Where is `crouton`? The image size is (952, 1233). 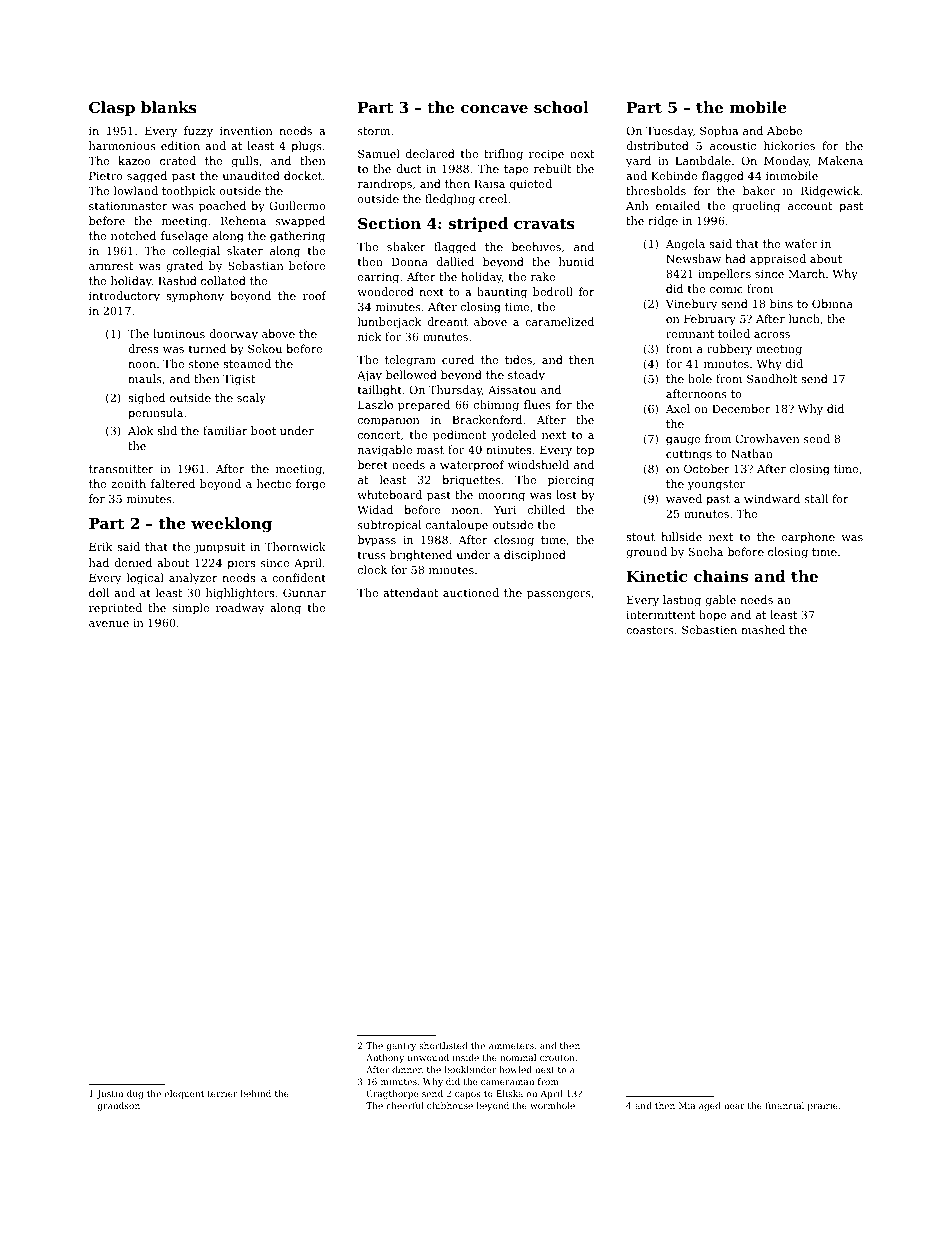 crouton is located at coordinates (557, 1058).
